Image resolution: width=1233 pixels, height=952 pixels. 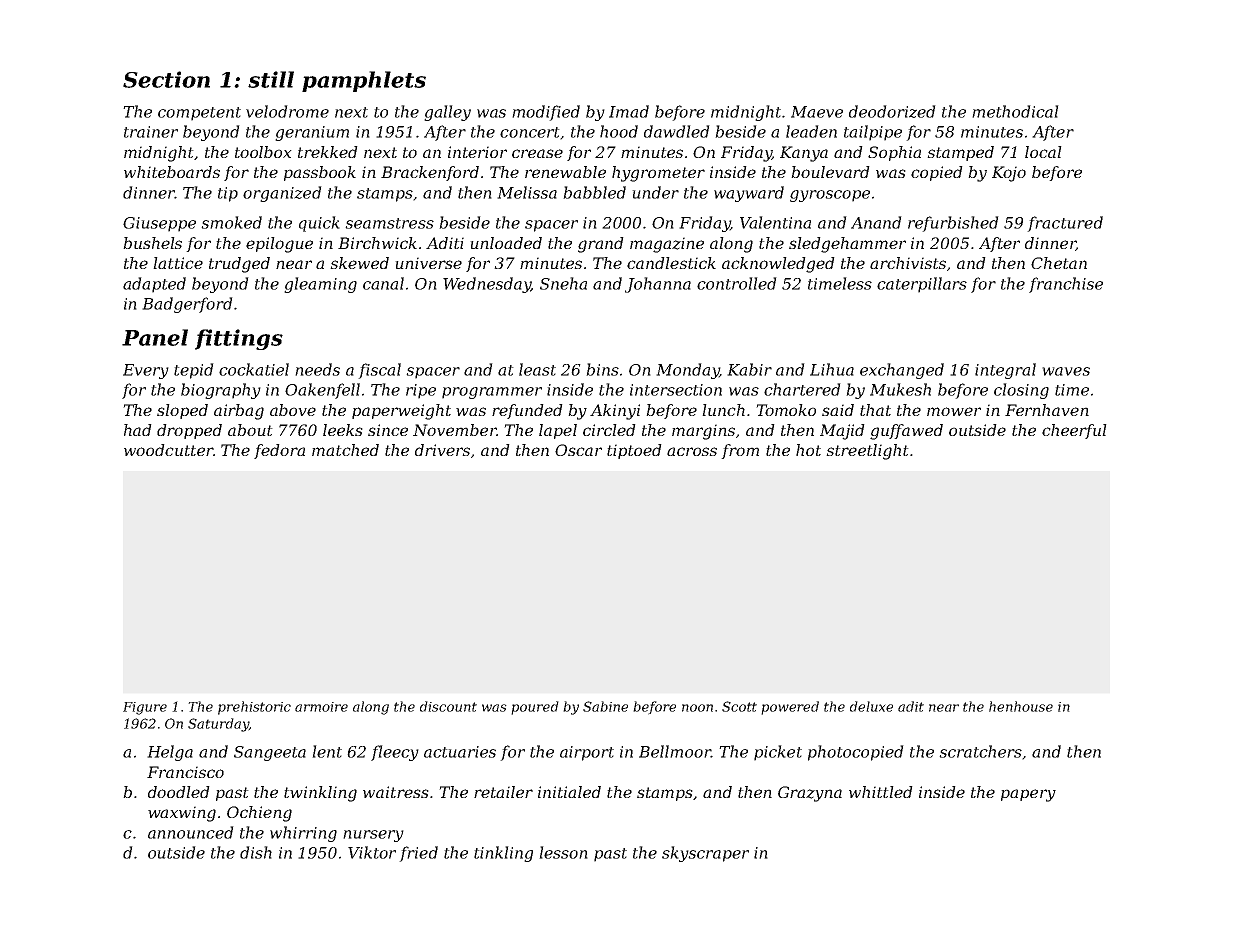 What do you see at coordinates (152, 243) in the document?
I see `bushels` at bounding box center [152, 243].
